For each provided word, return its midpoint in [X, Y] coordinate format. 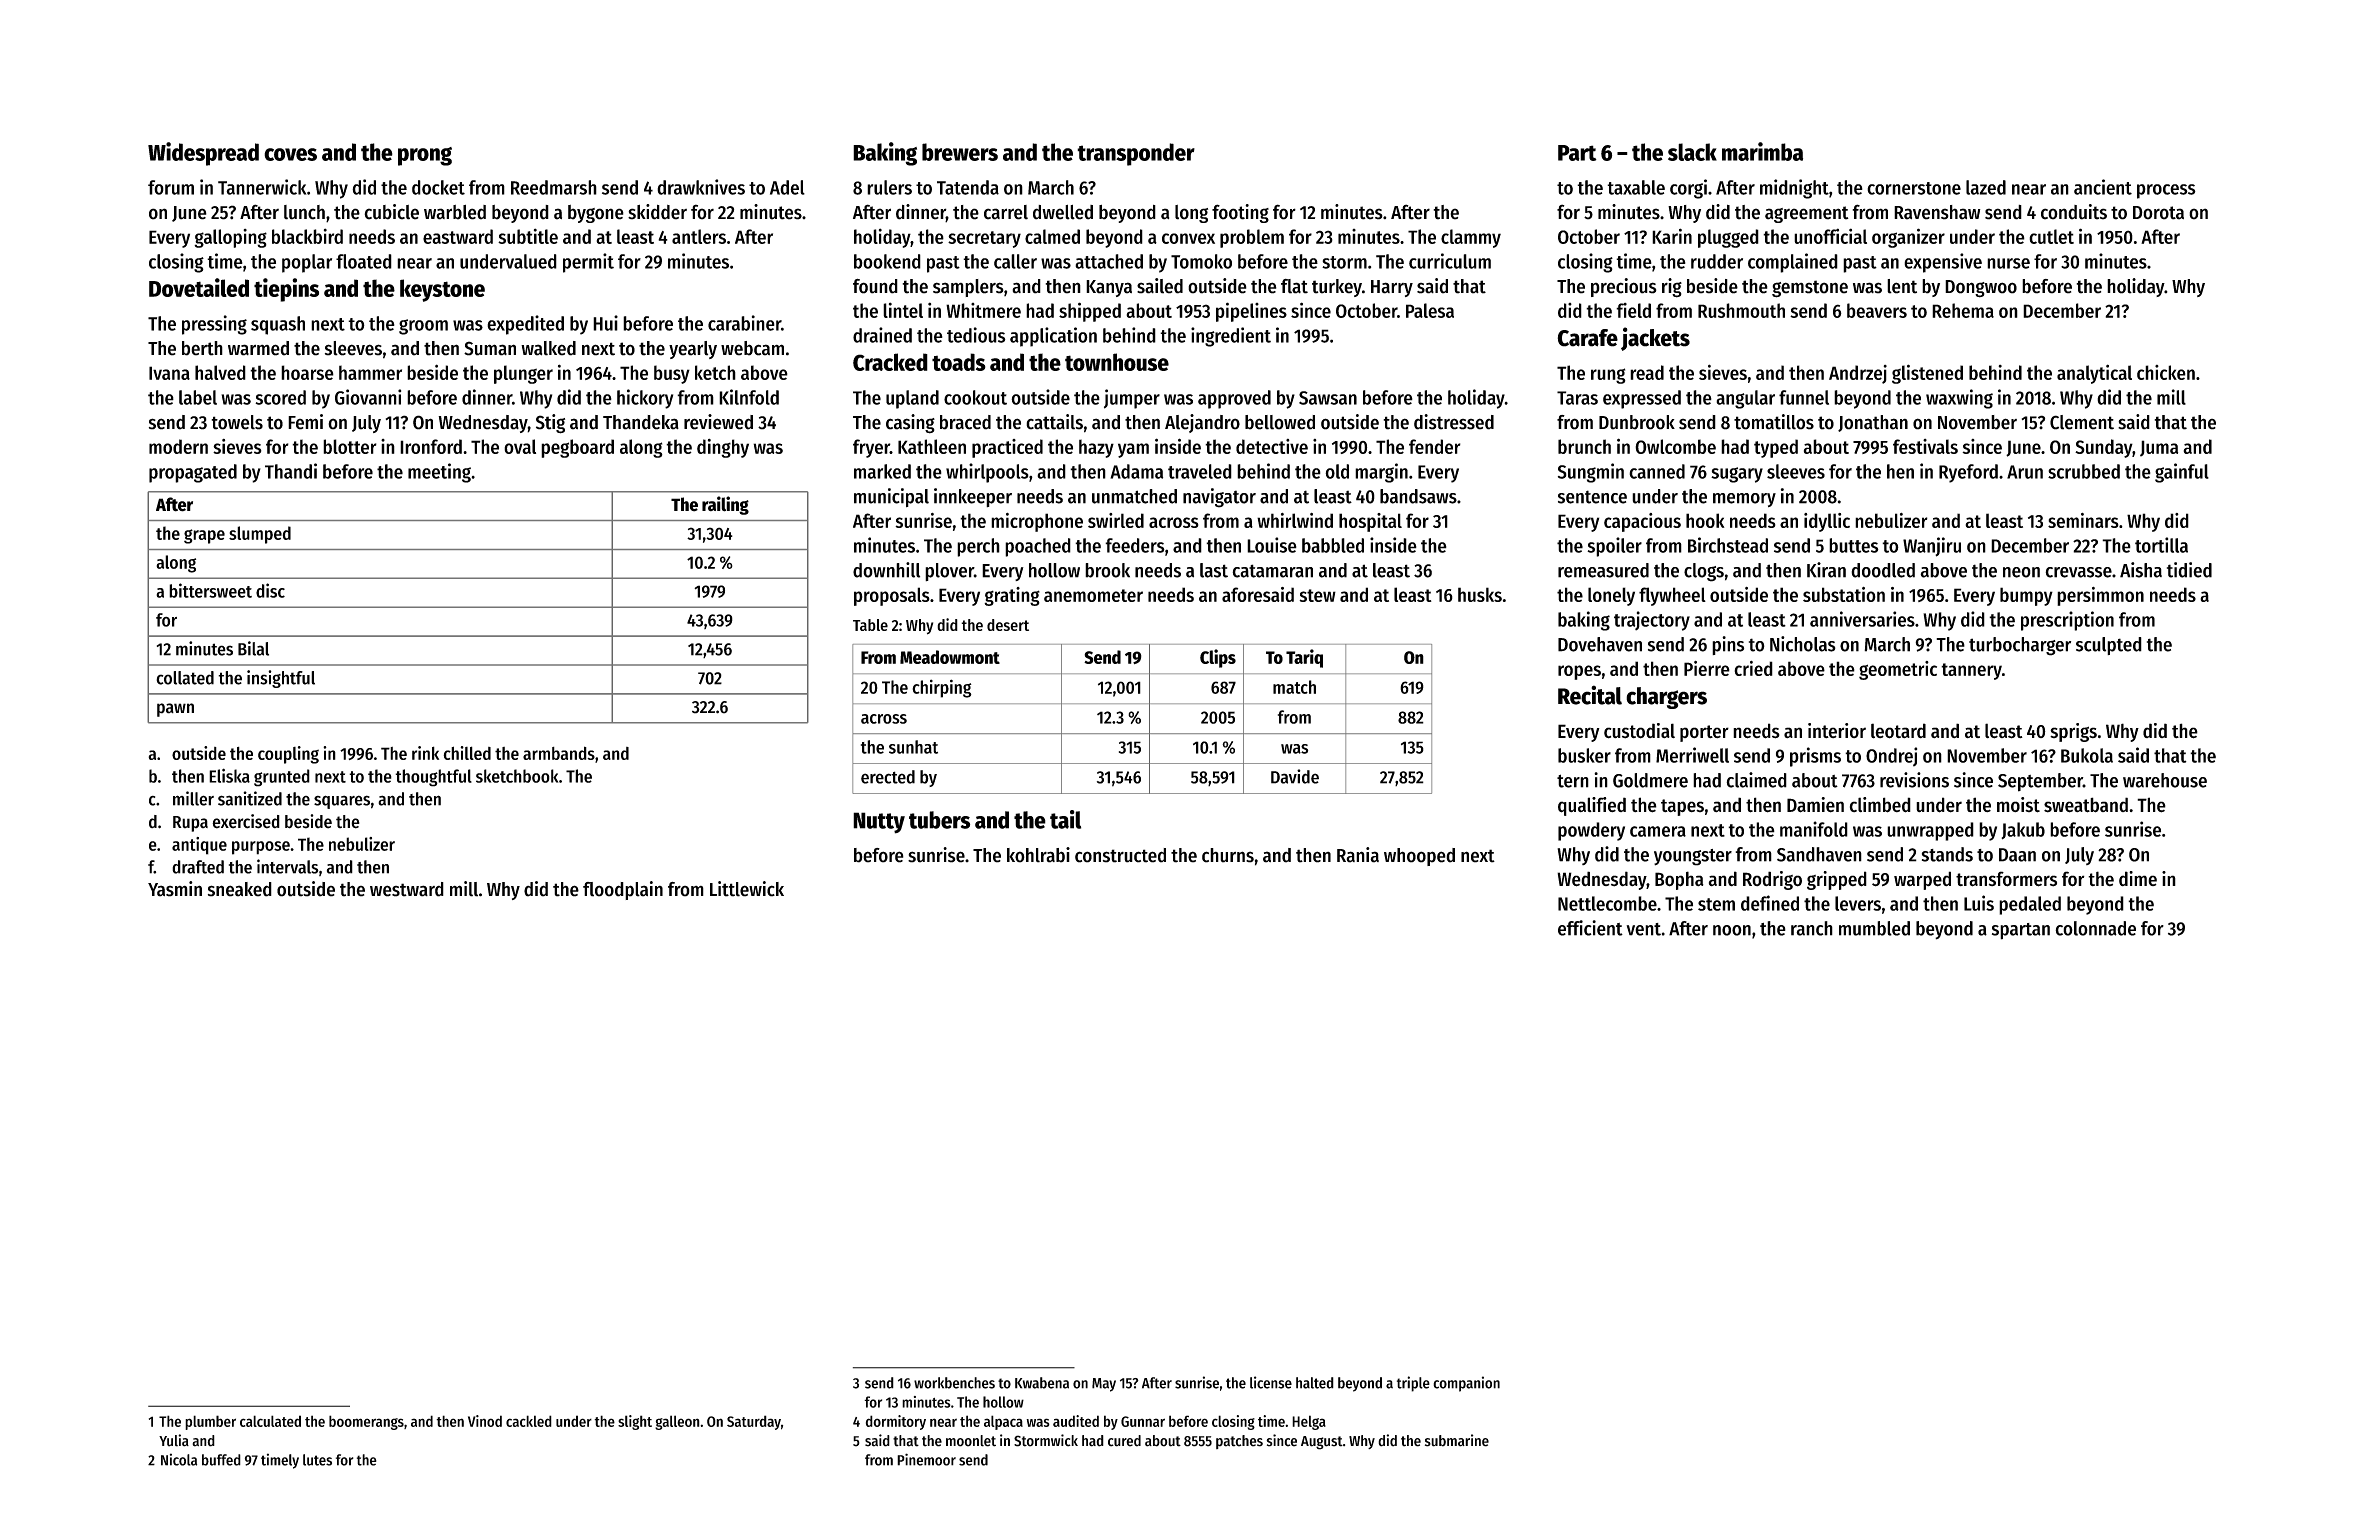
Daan [2017, 855]
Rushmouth [1741, 310]
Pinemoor [926, 1459]
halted [1315, 1383]
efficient [1590, 928]
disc [270, 590]
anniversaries [1862, 619]
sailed [1160, 286]
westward [407, 889]
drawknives [701, 187]
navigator [1219, 498]
